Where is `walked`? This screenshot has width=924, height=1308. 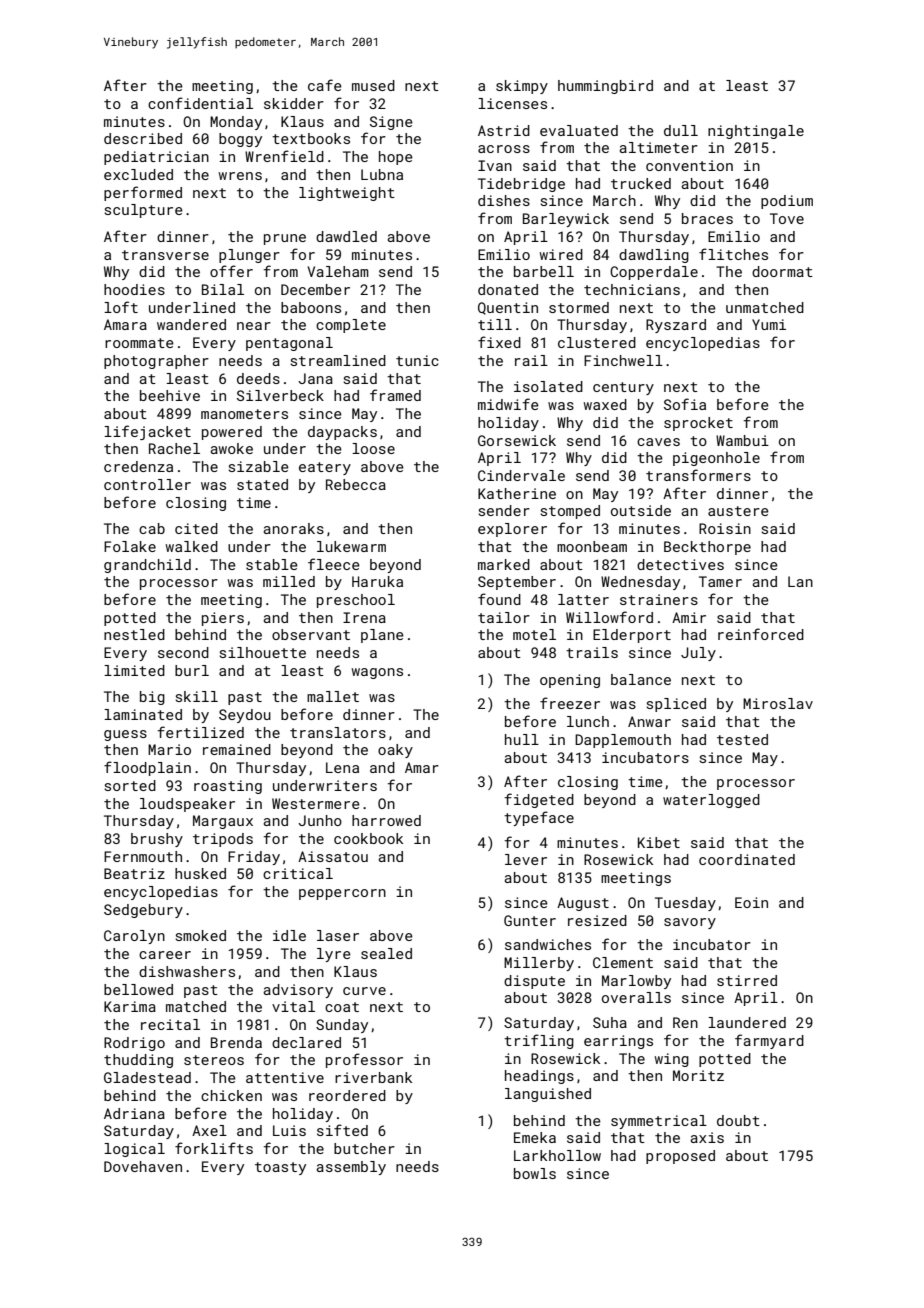
walked is located at coordinates (192, 546).
